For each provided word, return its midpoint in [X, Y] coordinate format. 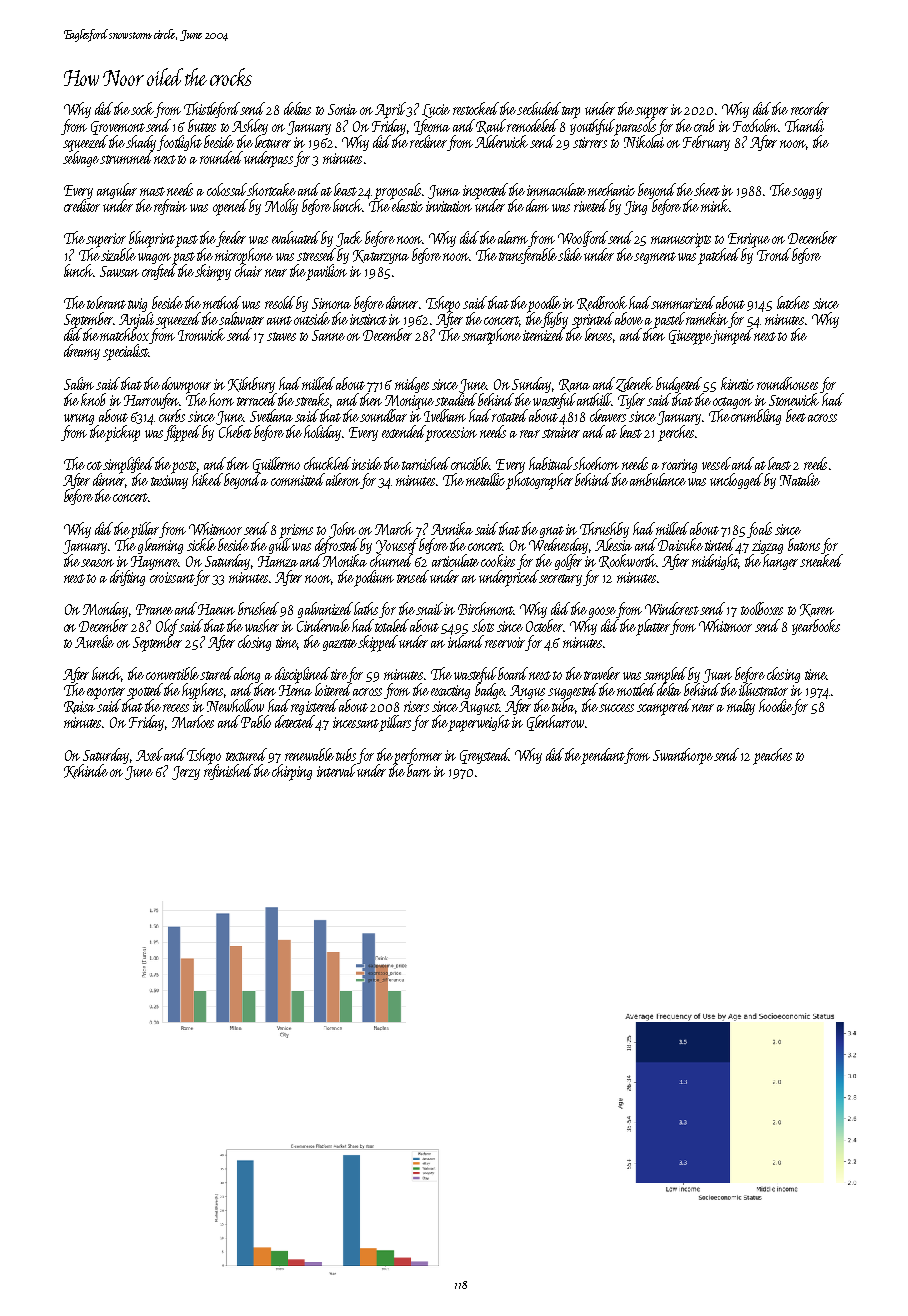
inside [367, 463]
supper [651, 113]
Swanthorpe [683, 756]
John [342, 530]
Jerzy [186, 773]
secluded [539, 108]
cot [94, 465]
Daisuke [680, 544]
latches [793, 302]
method [222, 302]
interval [336, 770]
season [97, 563]
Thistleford [212, 110]
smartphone [491, 336]
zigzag [767, 547]
